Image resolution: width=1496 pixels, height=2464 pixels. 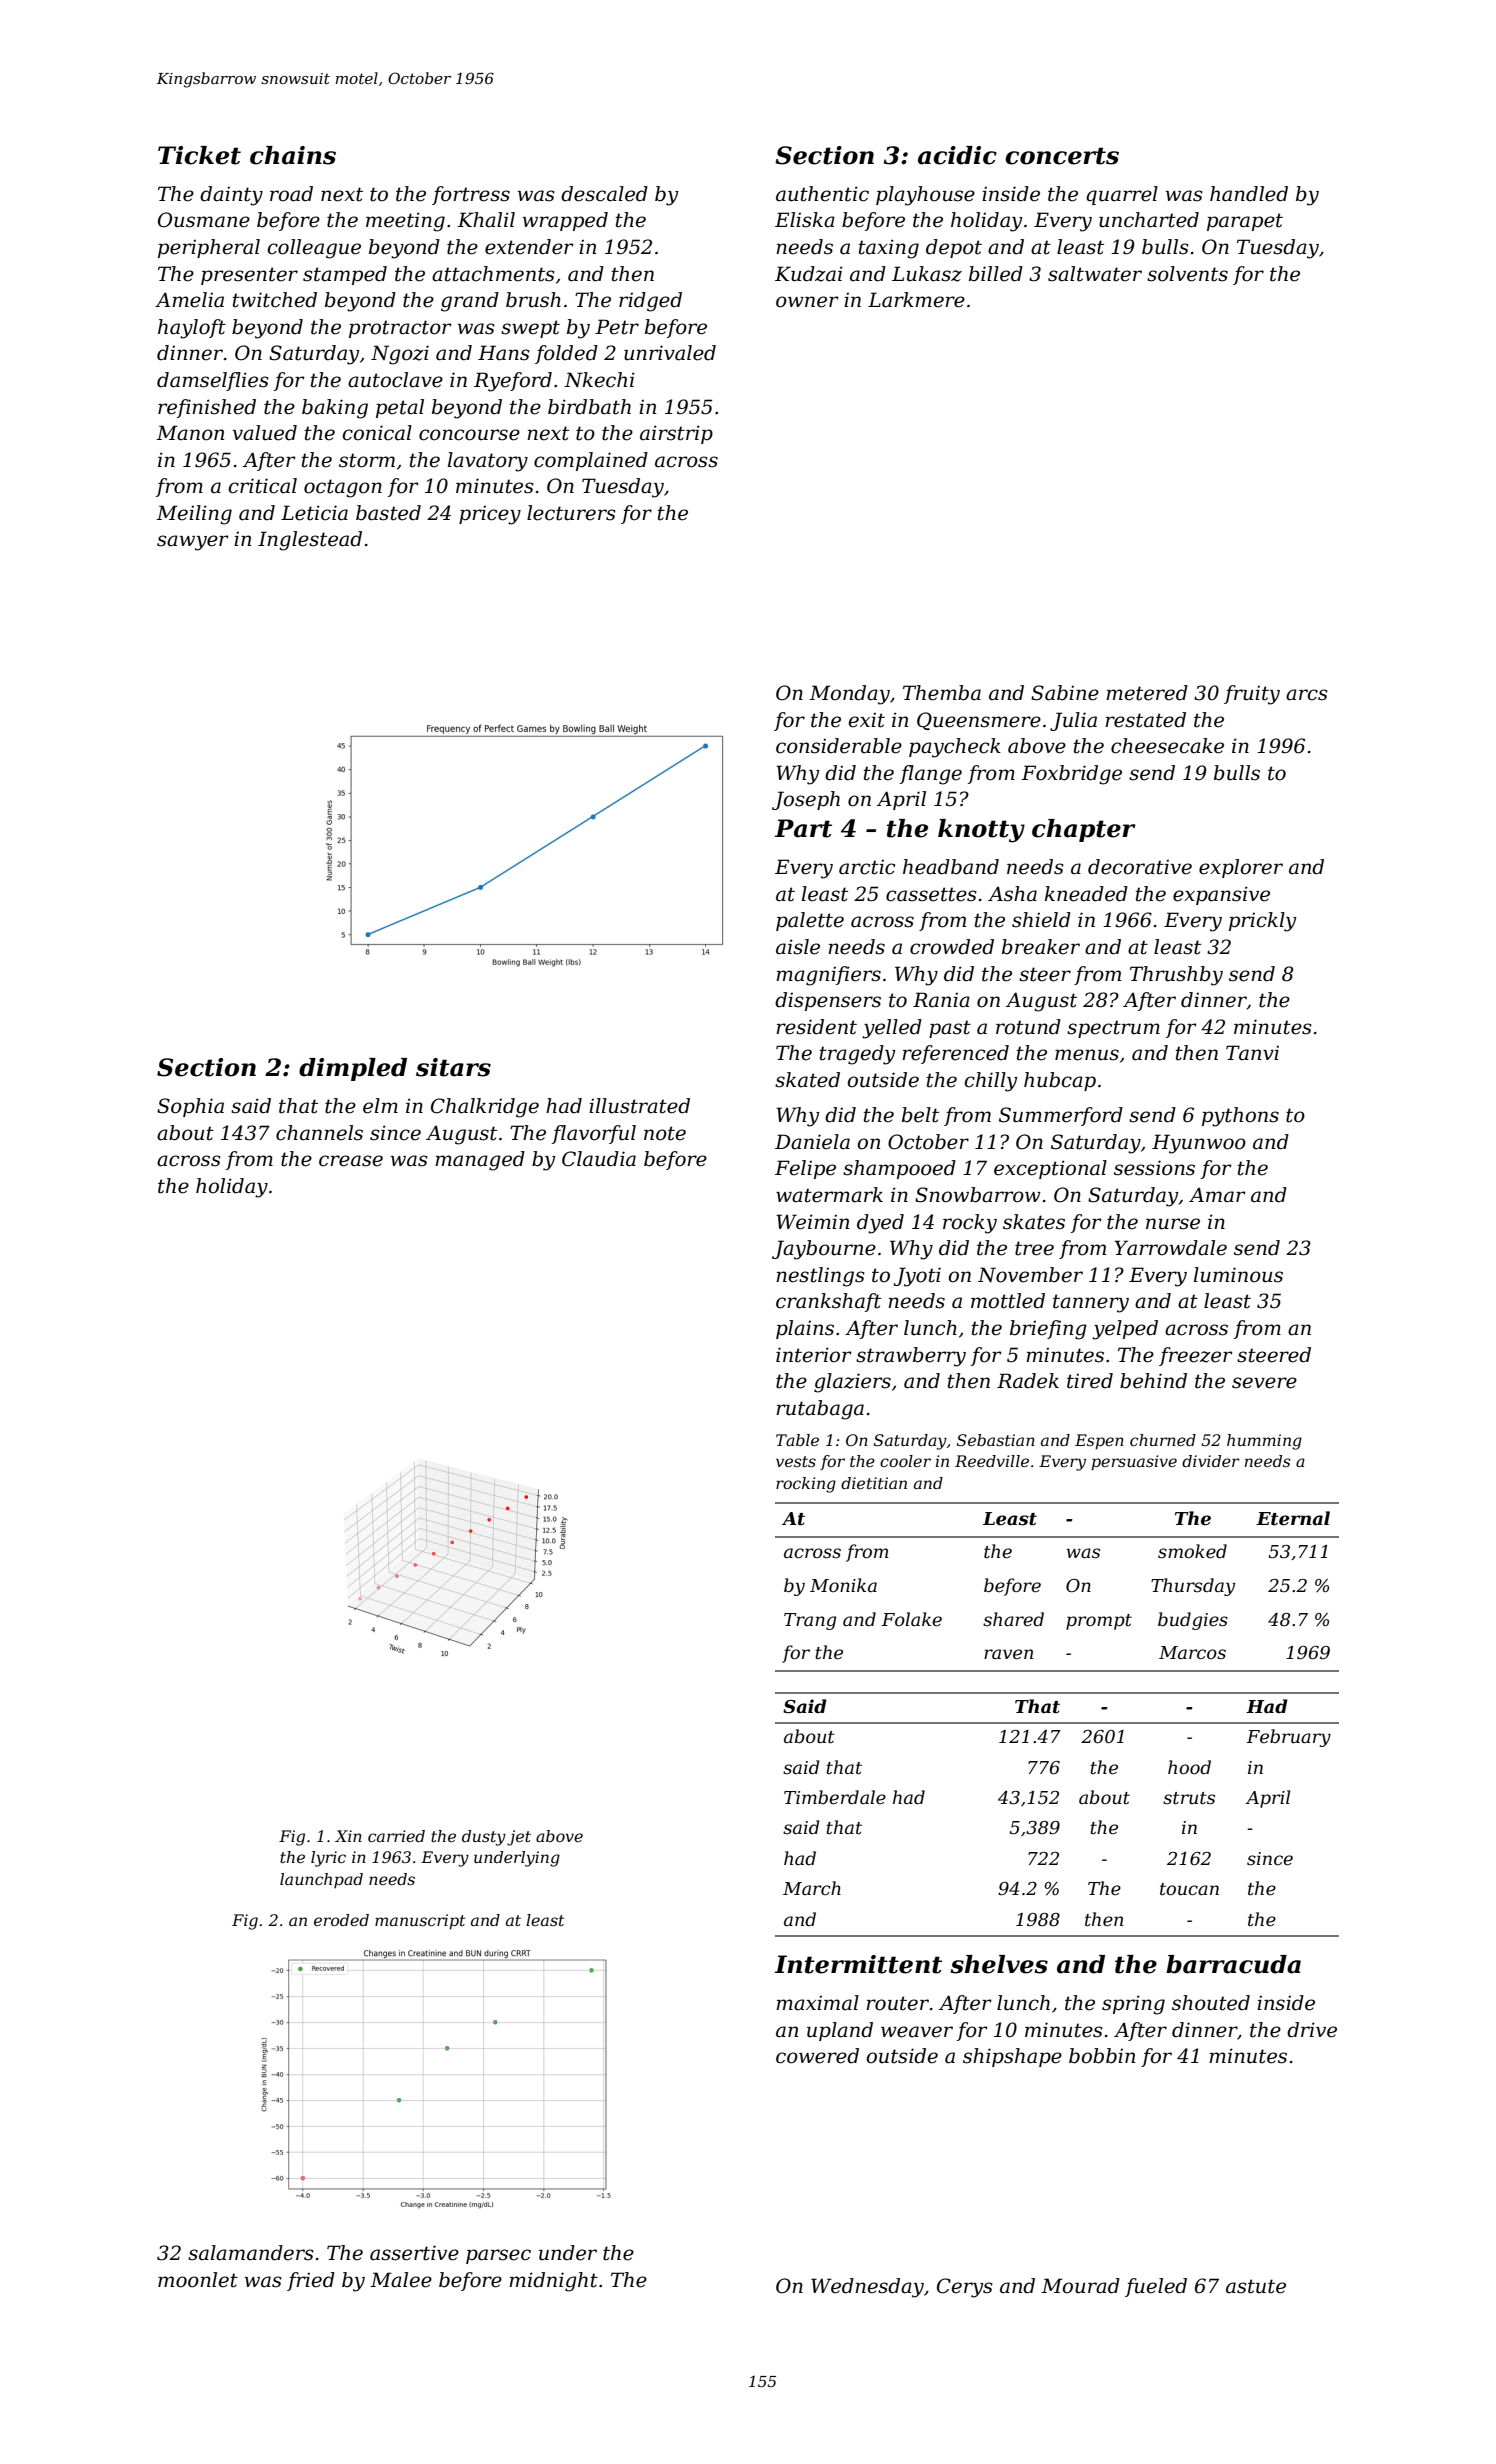 What do you see at coordinates (414, 2253) in the screenshot?
I see `assertive` at bounding box center [414, 2253].
